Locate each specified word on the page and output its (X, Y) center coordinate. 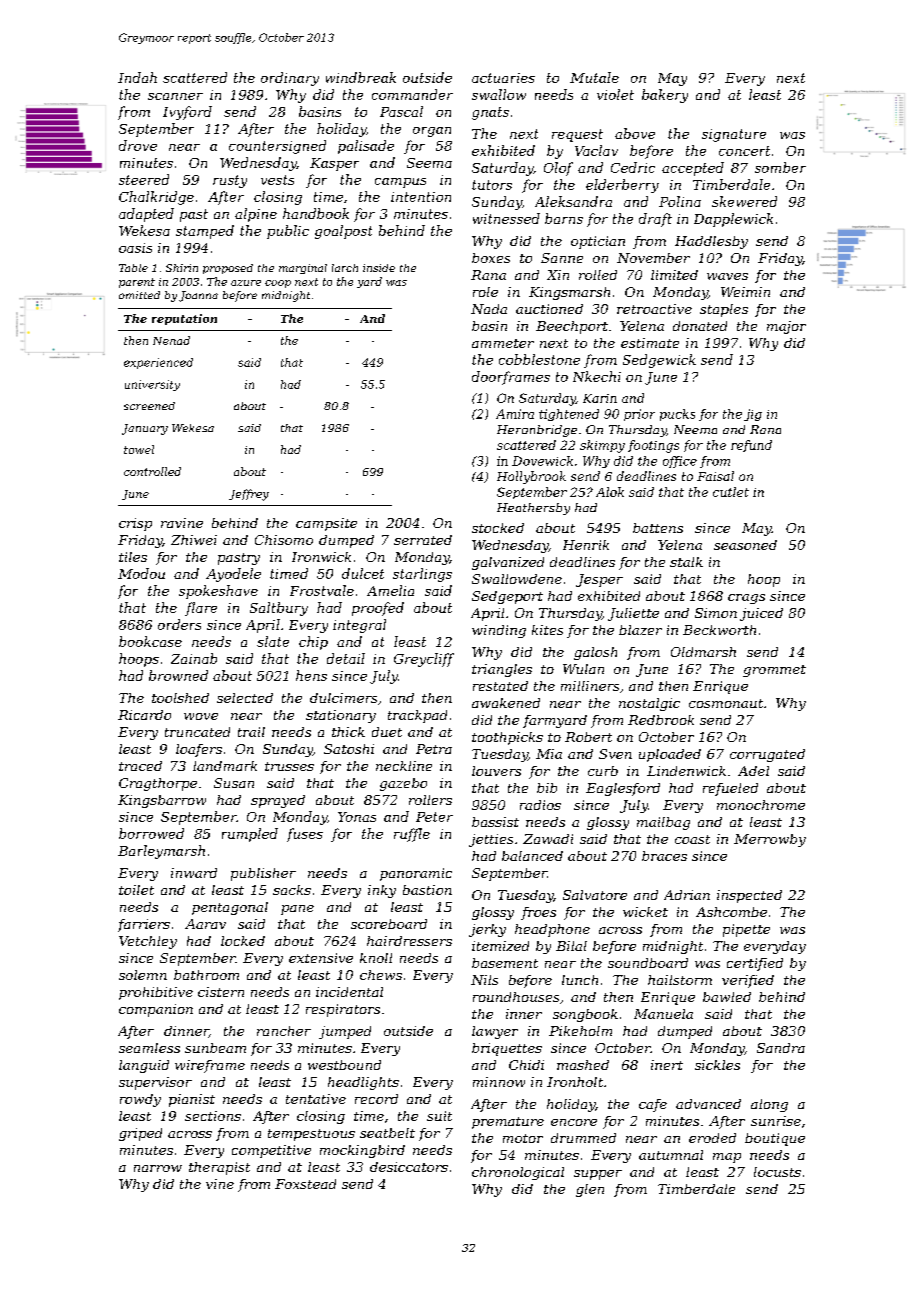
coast (692, 839)
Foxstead (305, 1184)
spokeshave (218, 592)
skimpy (602, 446)
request (577, 135)
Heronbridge (537, 431)
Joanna (198, 296)
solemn (143, 975)
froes (538, 913)
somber (780, 167)
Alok (610, 492)
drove (138, 145)
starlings (422, 575)
